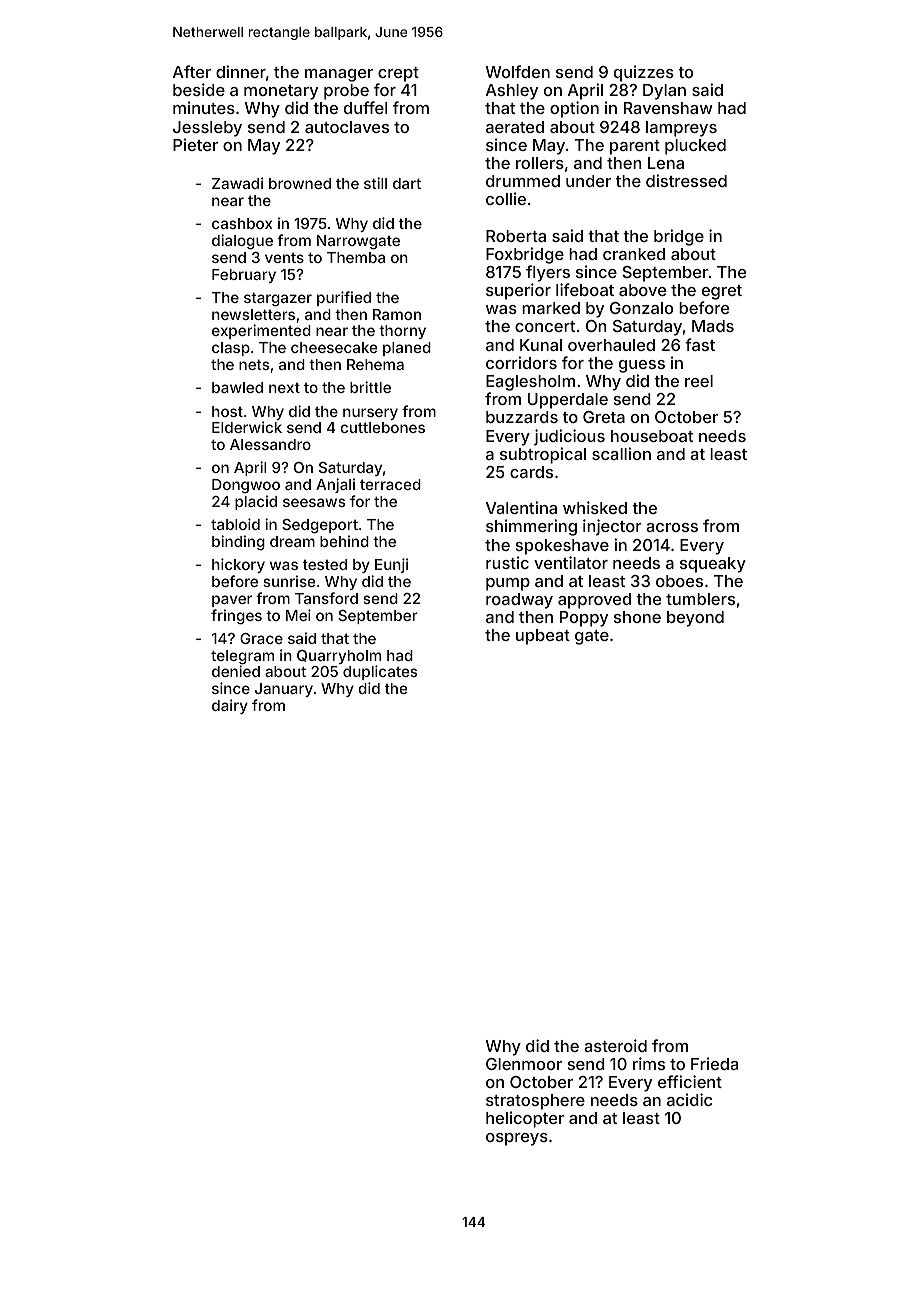  What do you see at coordinates (242, 223) in the document?
I see `cashbox` at bounding box center [242, 223].
